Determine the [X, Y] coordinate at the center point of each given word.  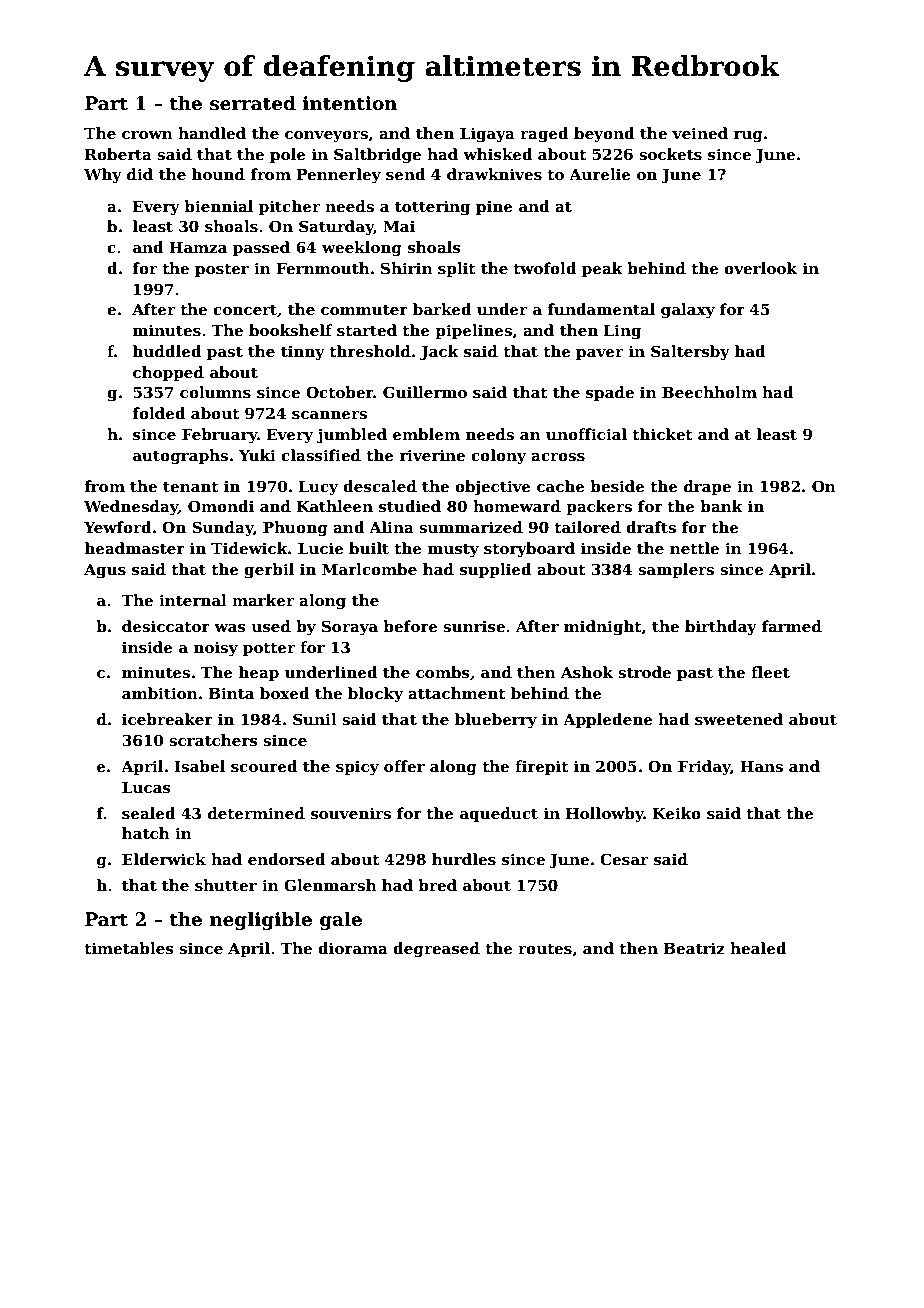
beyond [604, 135]
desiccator [166, 626]
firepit [542, 767]
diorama [353, 948]
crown [147, 135]
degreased [436, 950]
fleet [770, 672]
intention [350, 103]
